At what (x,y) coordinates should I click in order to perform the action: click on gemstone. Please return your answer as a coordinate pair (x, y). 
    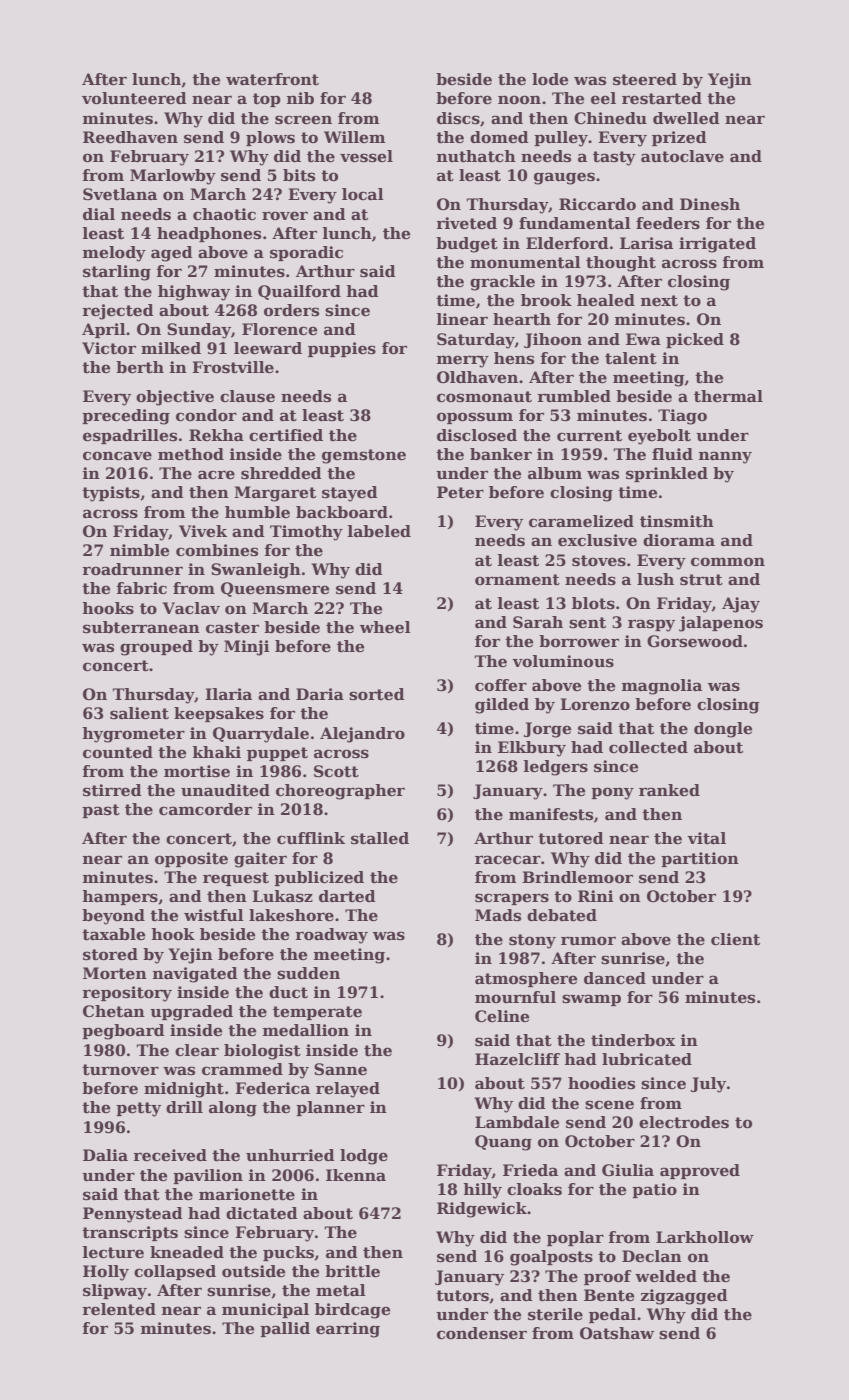
    Looking at the image, I should click on (364, 456).
